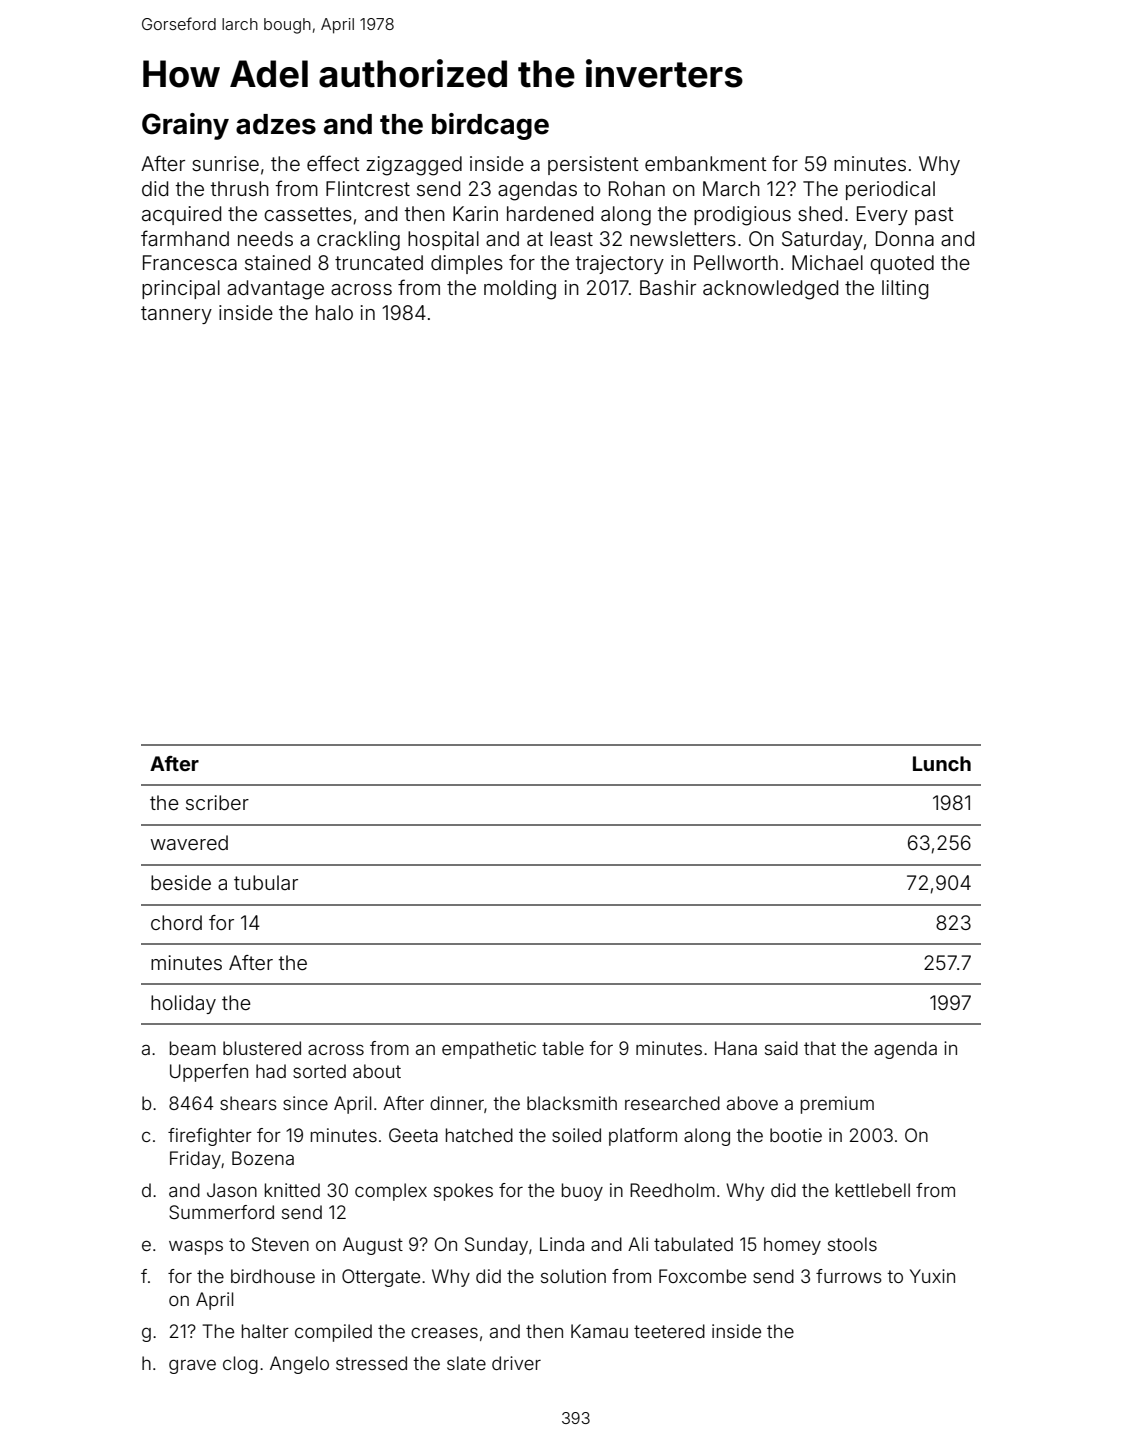 The height and width of the screenshot is (1452, 1122). What do you see at coordinates (706, 163) in the screenshot?
I see `embankment` at bounding box center [706, 163].
